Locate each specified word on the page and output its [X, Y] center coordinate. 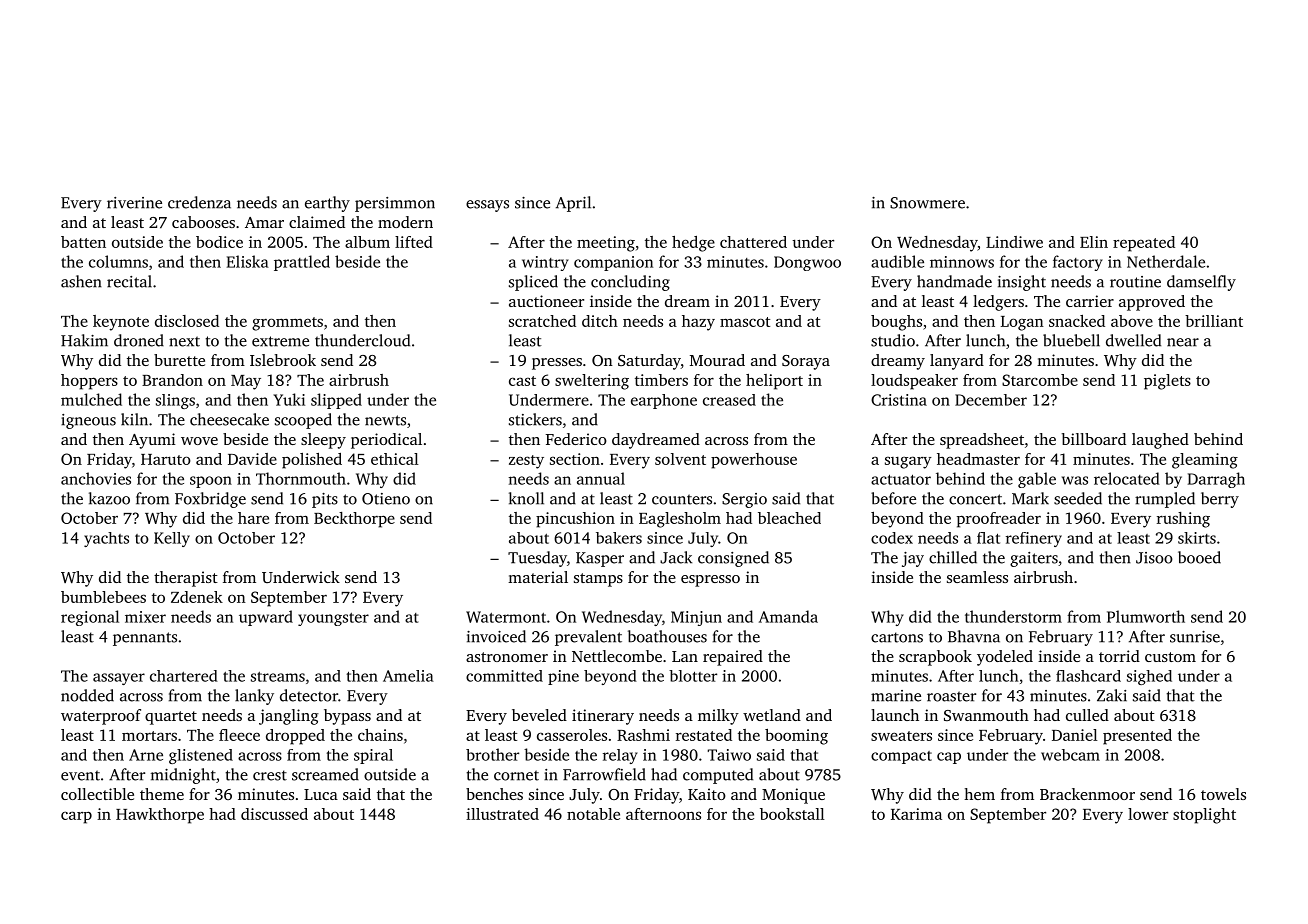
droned [139, 340]
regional [90, 618]
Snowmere [927, 203]
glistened [201, 756]
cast [522, 381]
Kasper [600, 559]
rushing [1183, 520]
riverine [134, 203]
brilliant [1214, 321]
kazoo [109, 498]
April [573, 204]
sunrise [1195, 637]
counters [682, 499]
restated [704, 735]
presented [1137, 737]
